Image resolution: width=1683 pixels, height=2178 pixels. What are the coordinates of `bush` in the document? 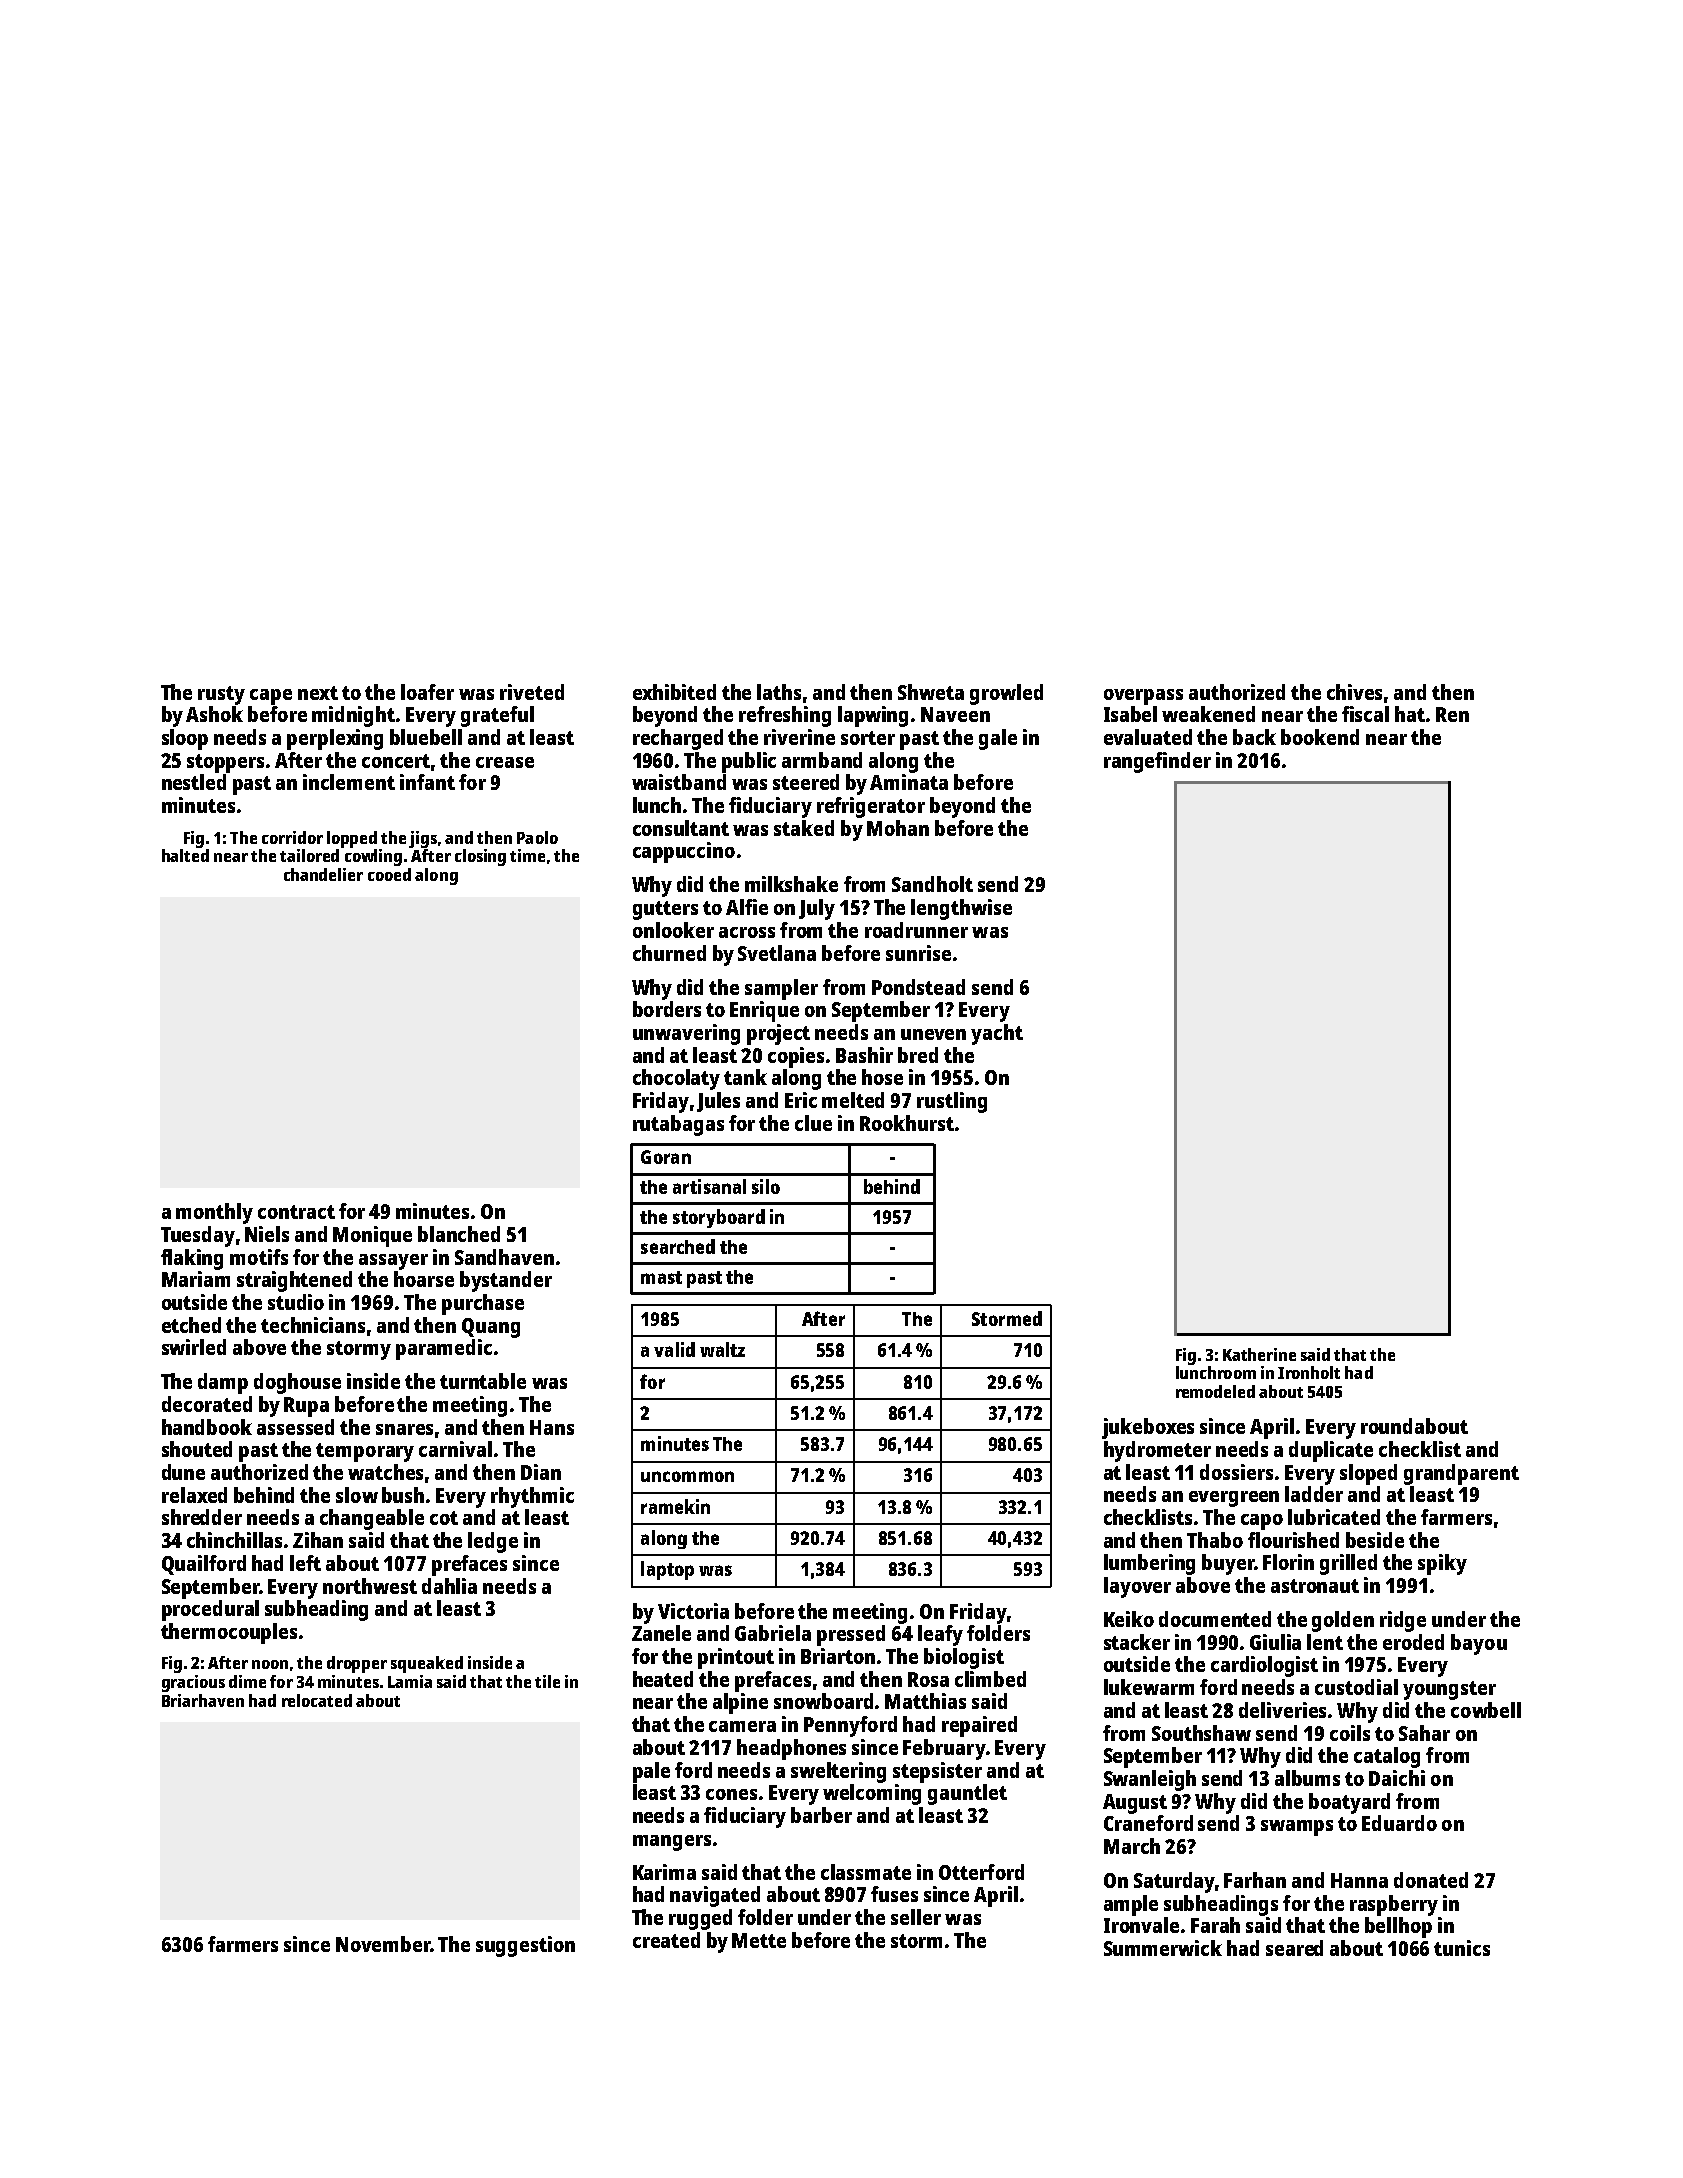 It's located at (403, 1495).
